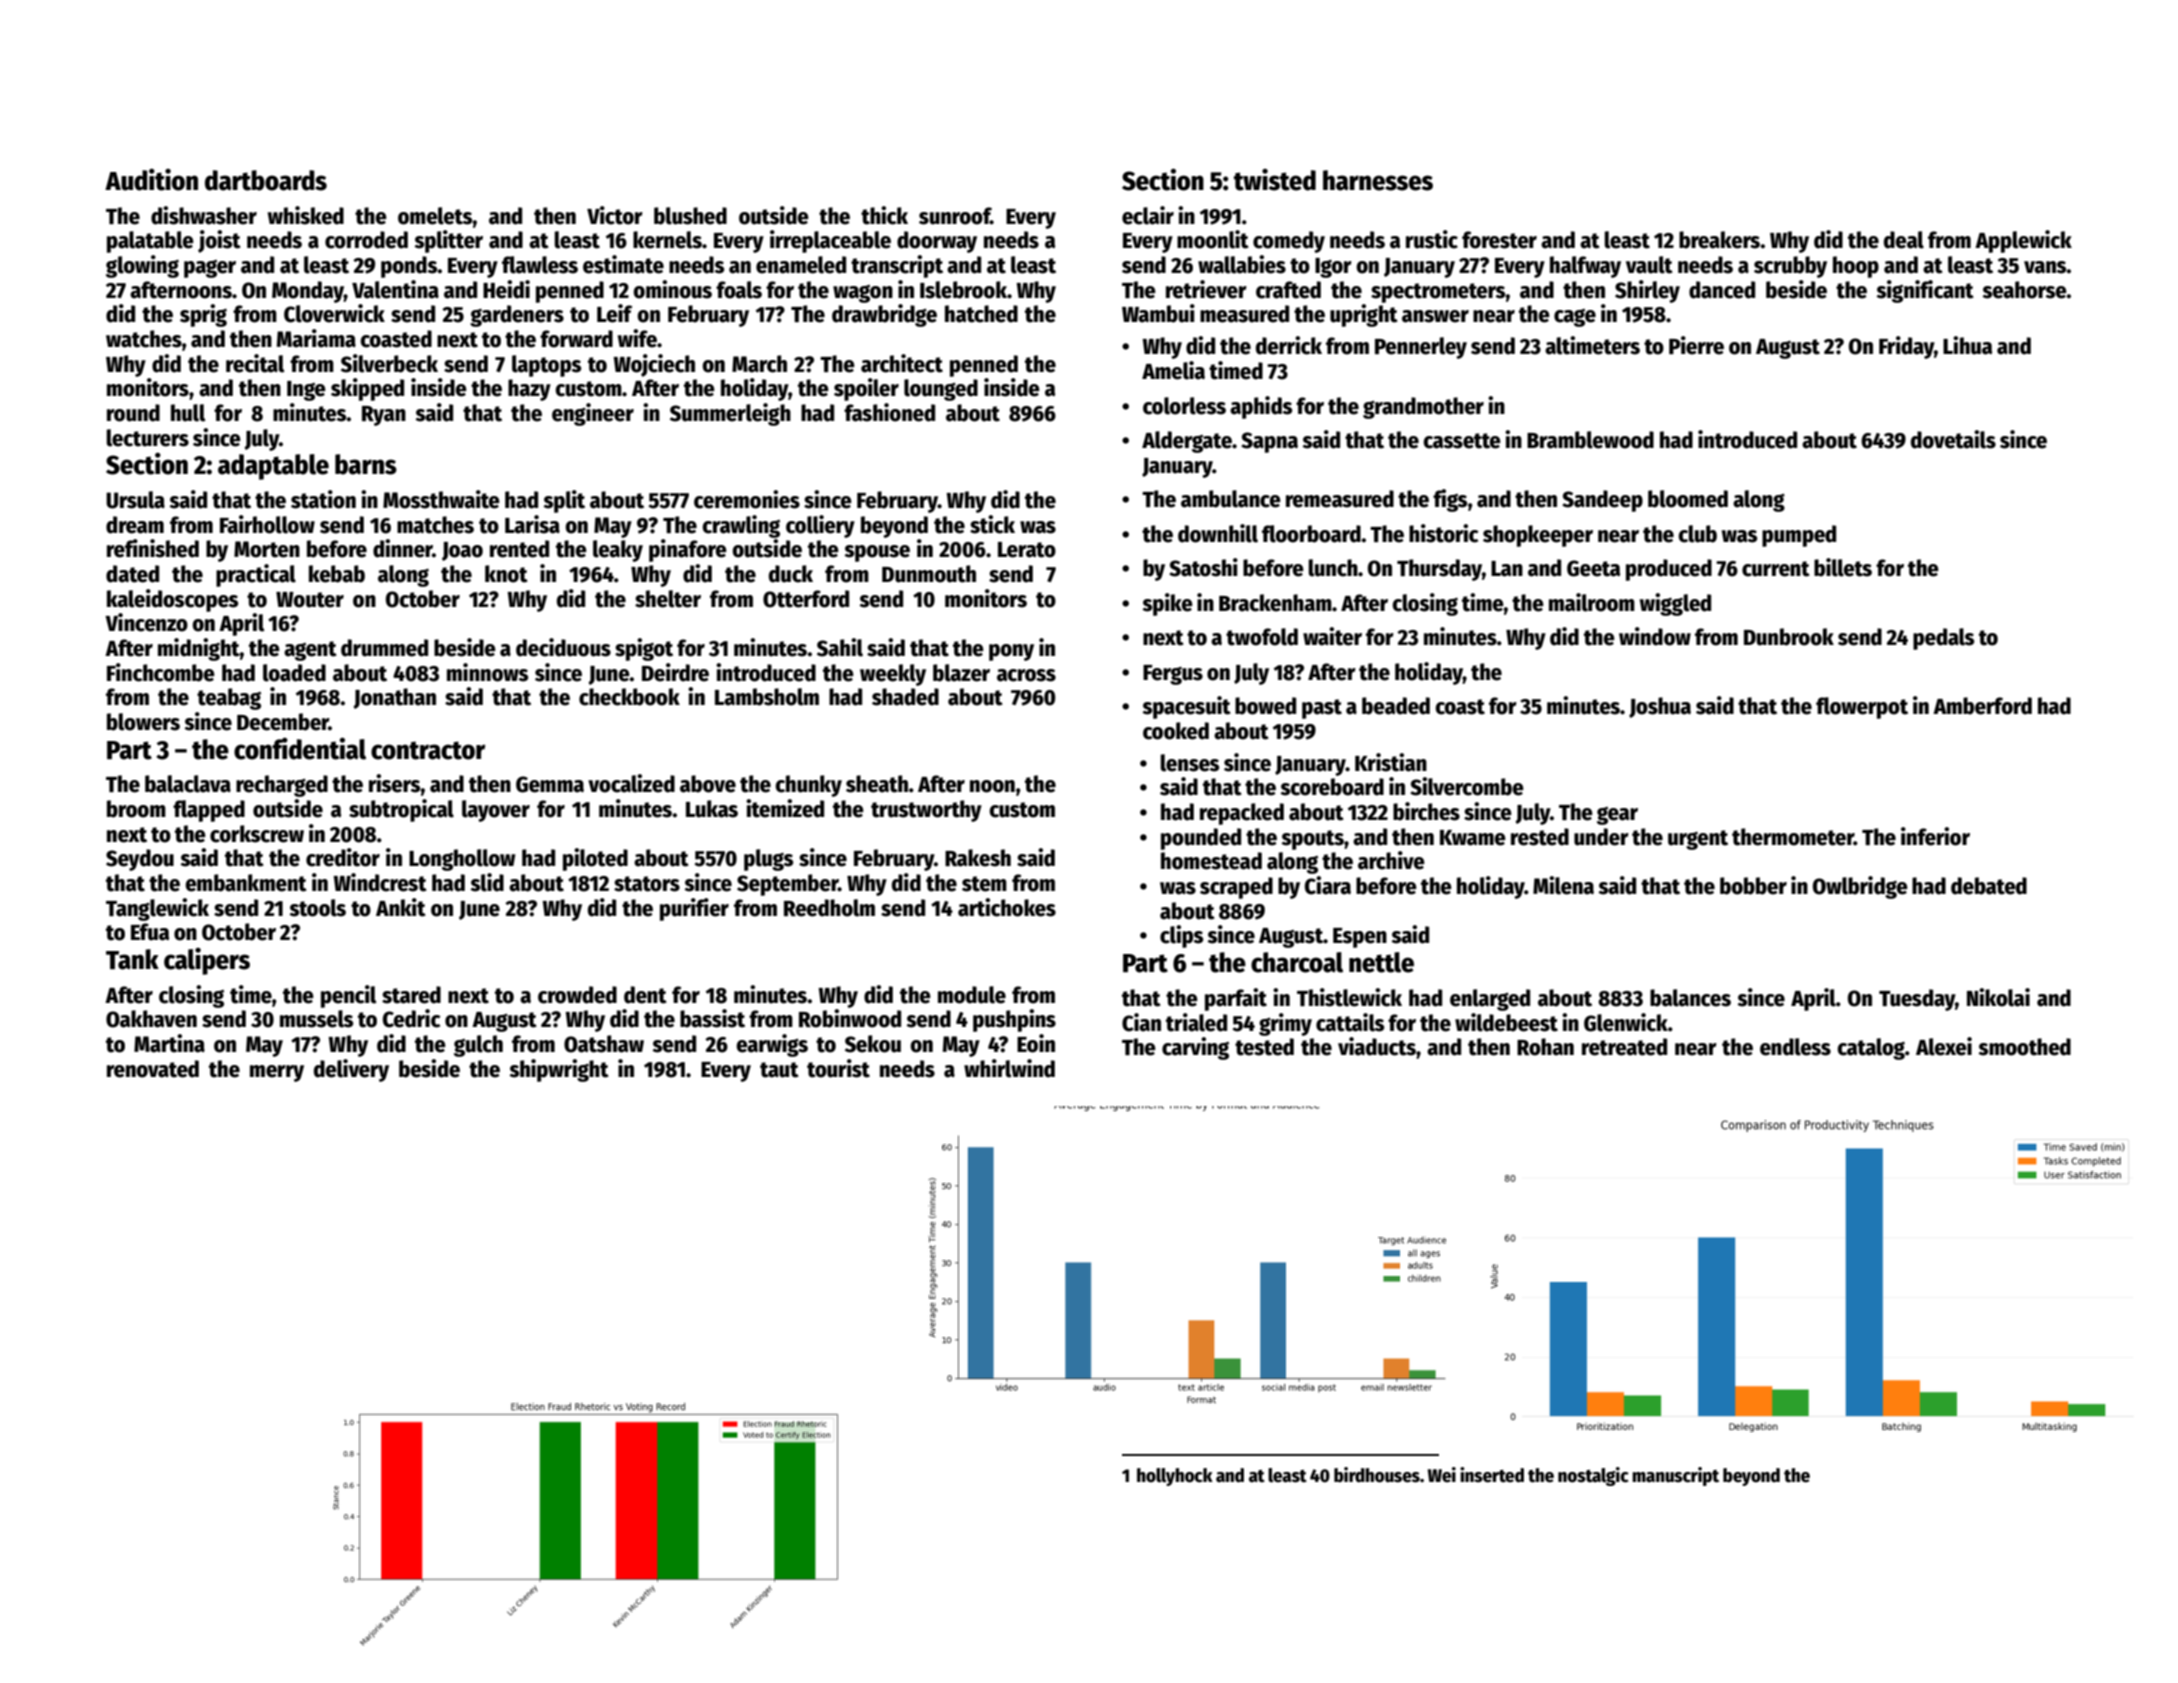 This page has width=2178, height=1683. Describe the element at coordinates (1904, 240) in the page. I see `deal` at that location.
